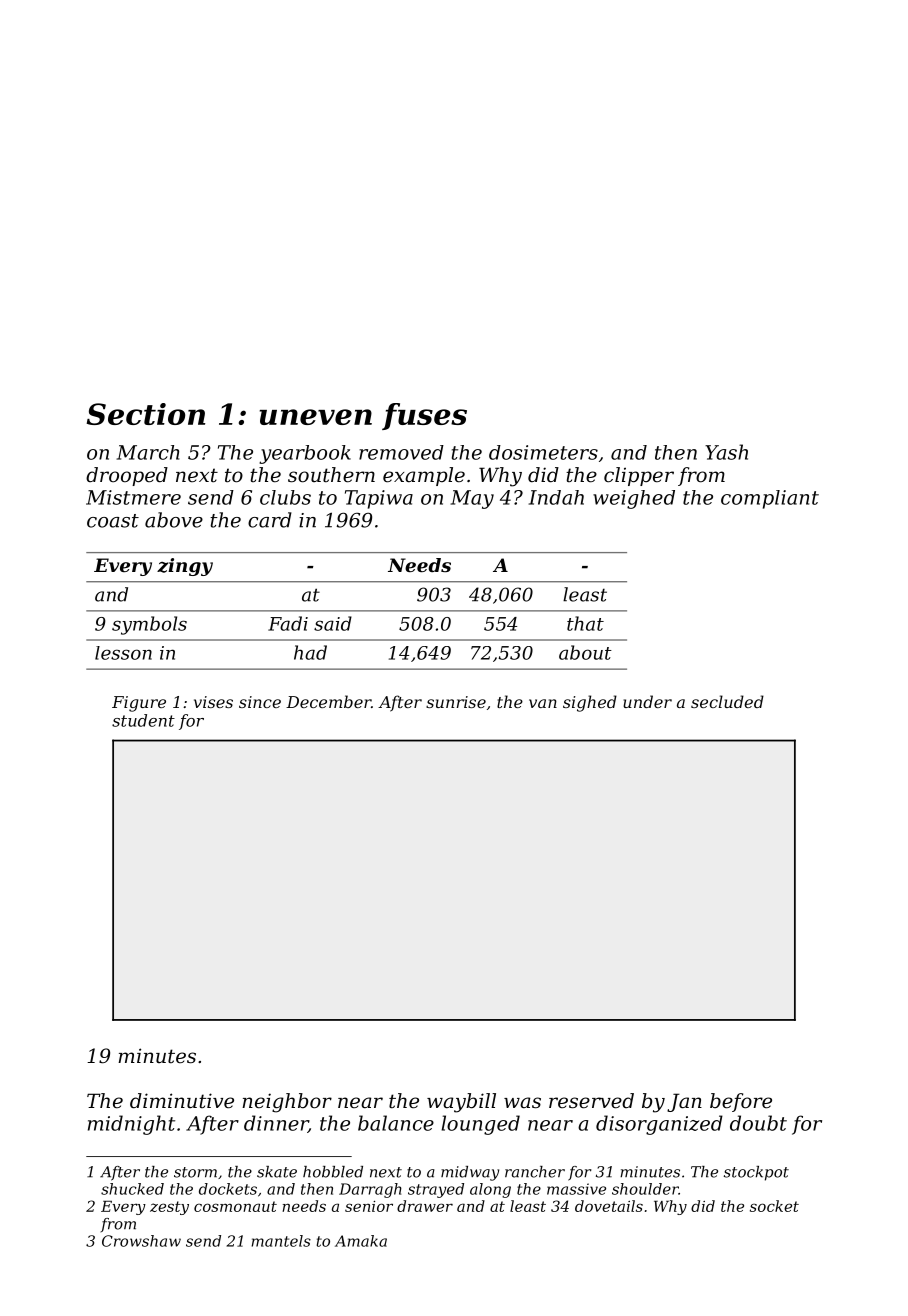  I want to click on December, so click(328, 701).
